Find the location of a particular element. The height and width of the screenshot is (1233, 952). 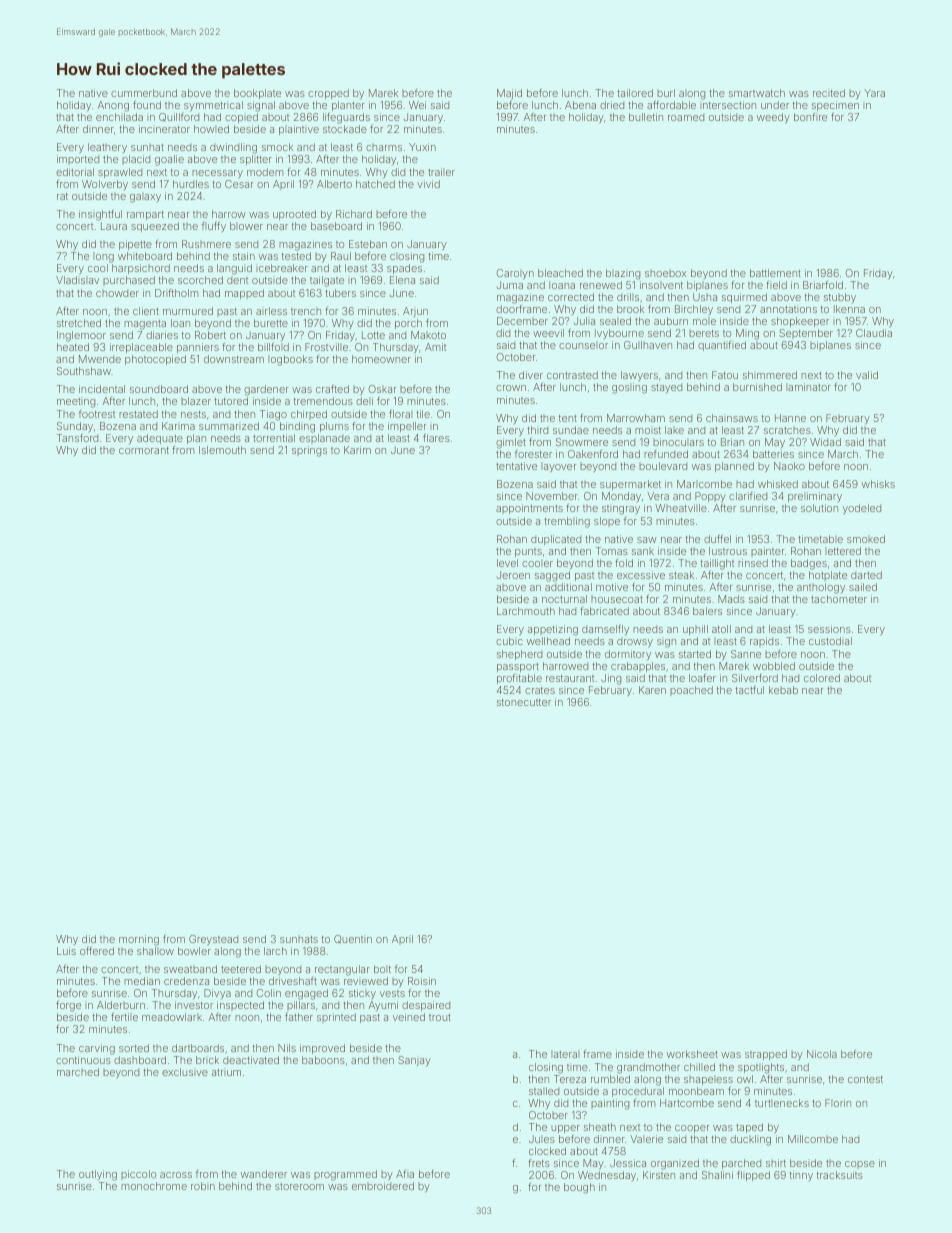

diver is located at coordinates (531, 375).
